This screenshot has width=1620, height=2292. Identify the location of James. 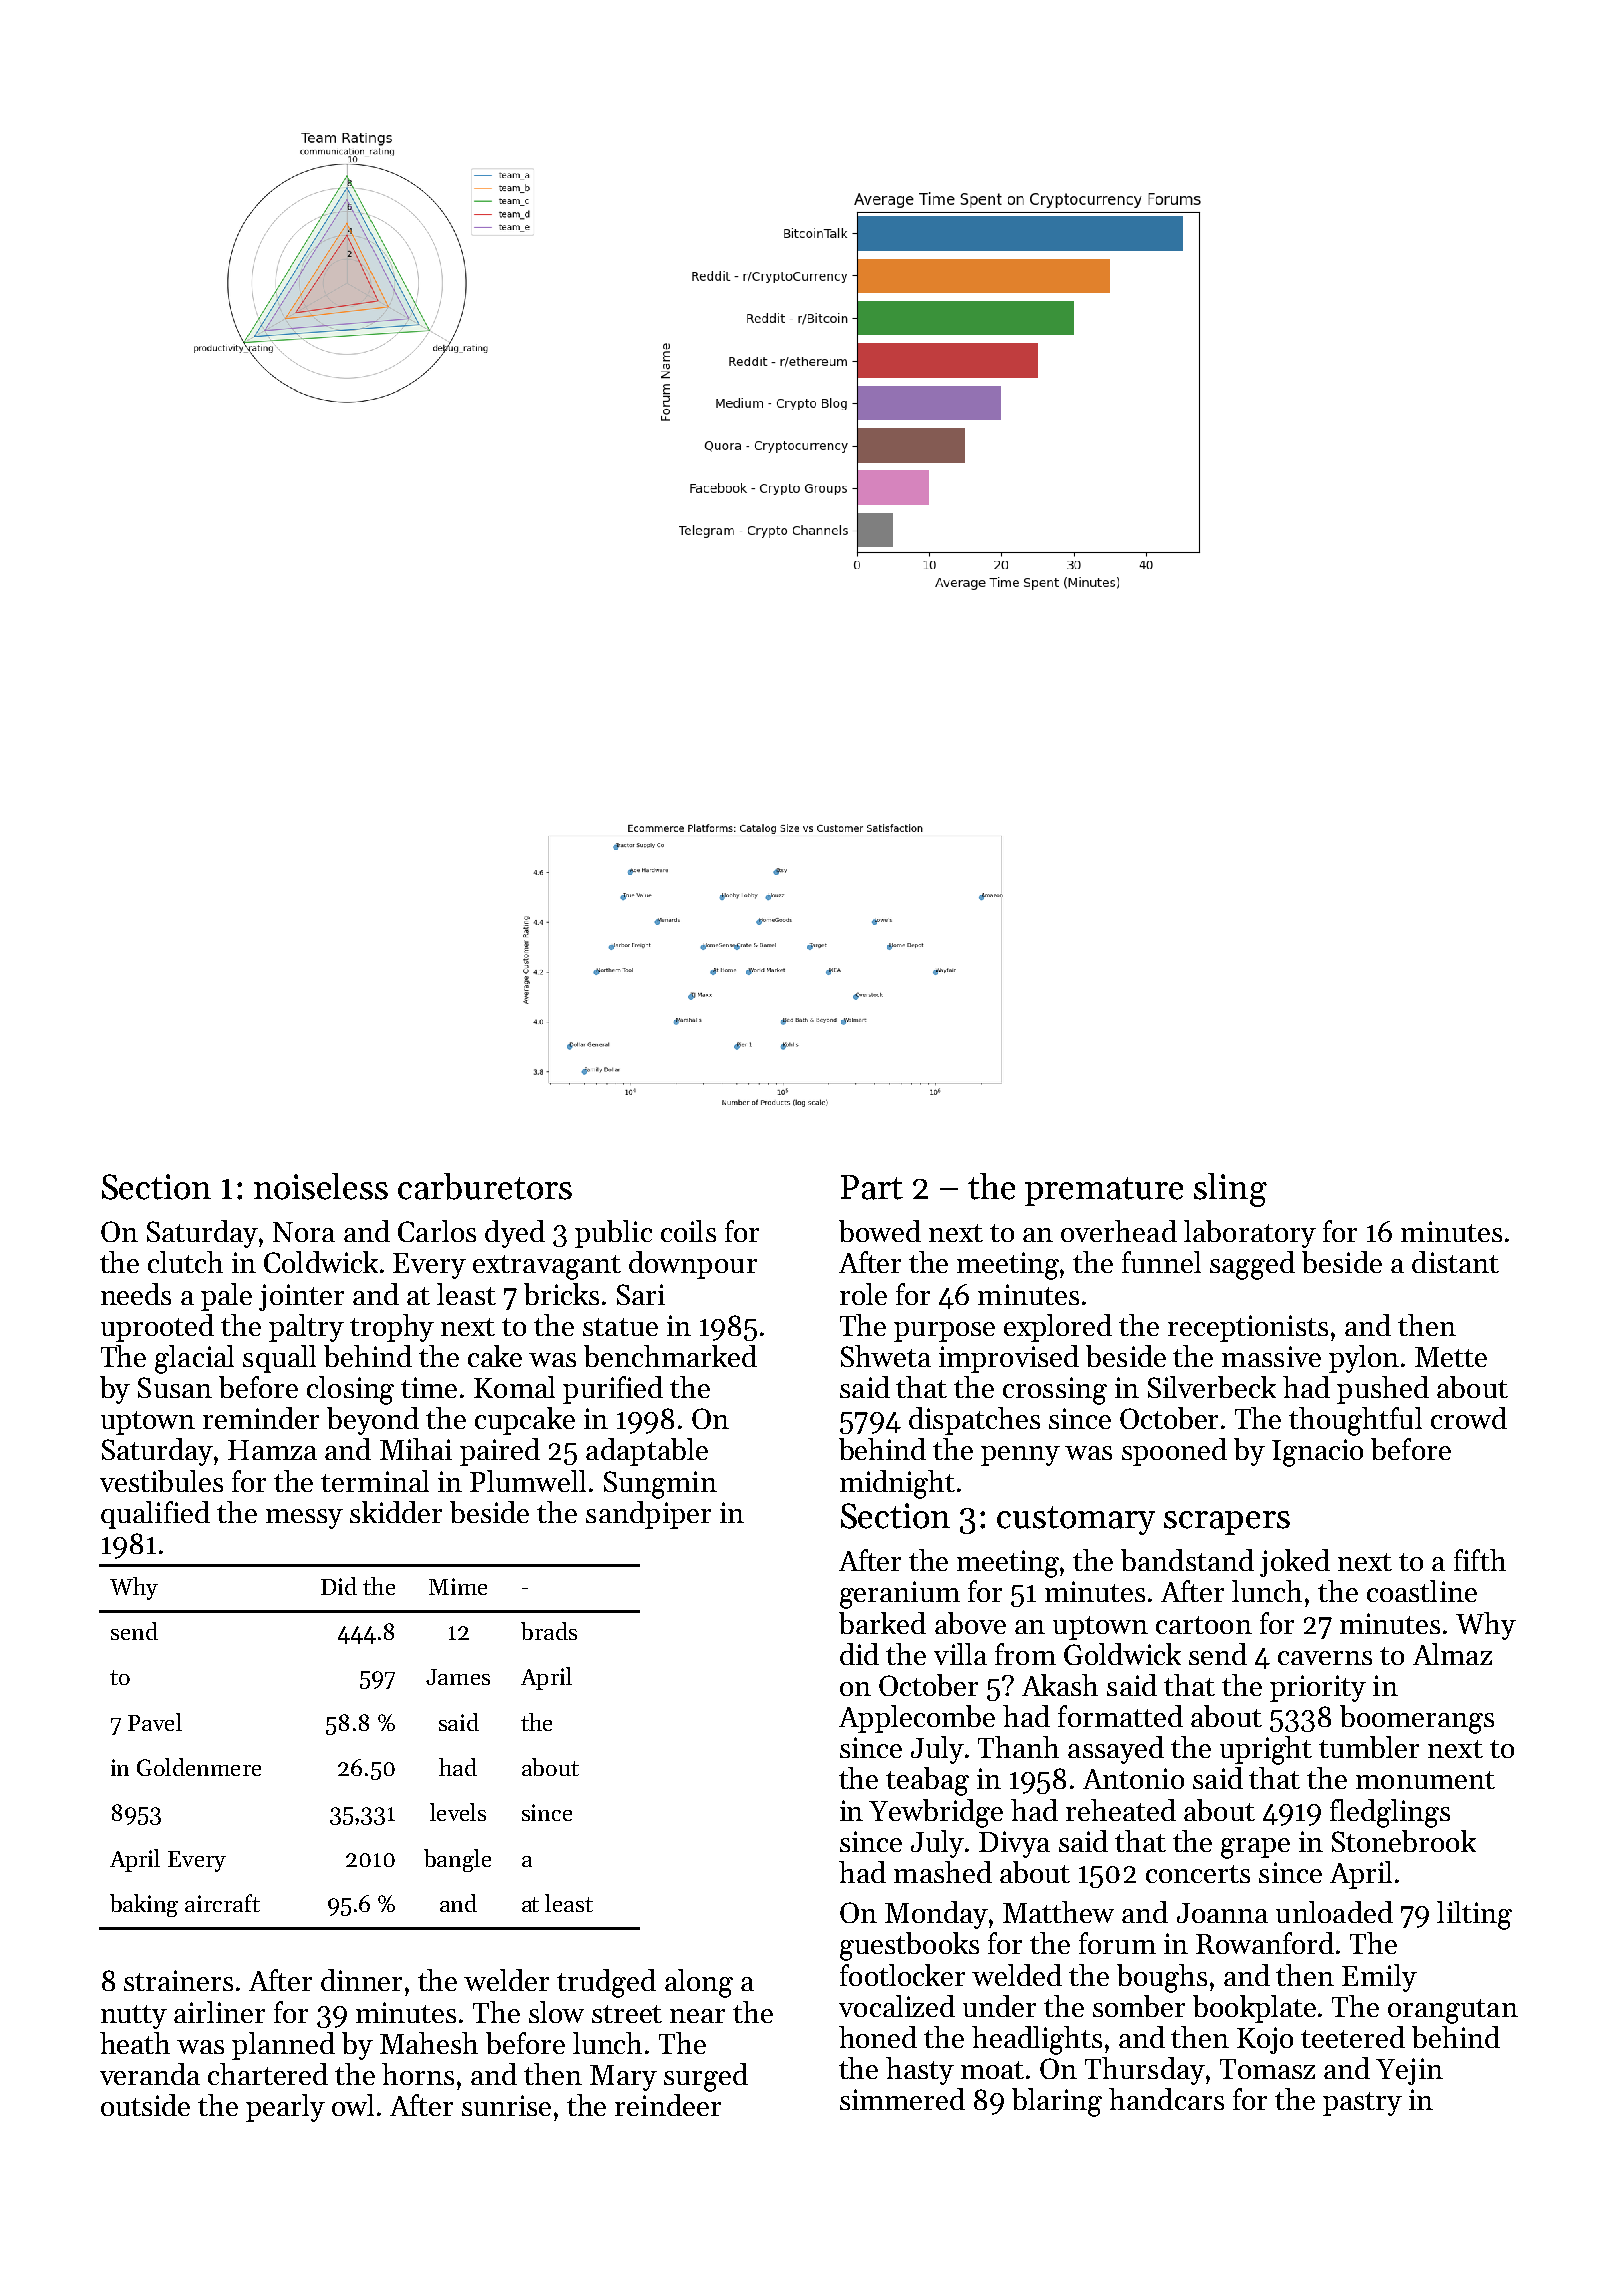
(458, 1677).
